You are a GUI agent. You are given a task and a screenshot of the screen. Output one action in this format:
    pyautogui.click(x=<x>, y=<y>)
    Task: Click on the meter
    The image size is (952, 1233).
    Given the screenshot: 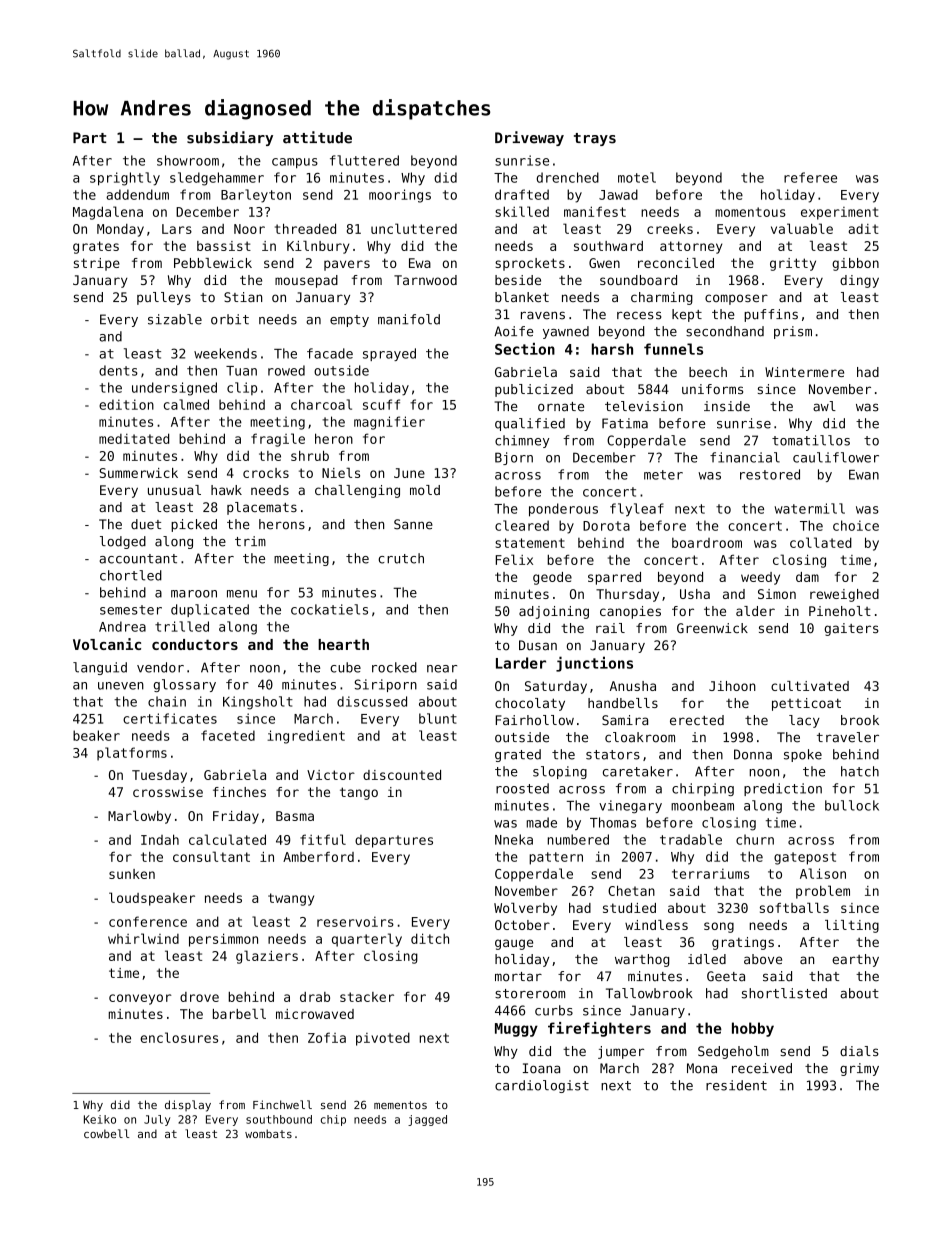 What is the action you would take?
    pyautogui.click(x=663, y=475)
